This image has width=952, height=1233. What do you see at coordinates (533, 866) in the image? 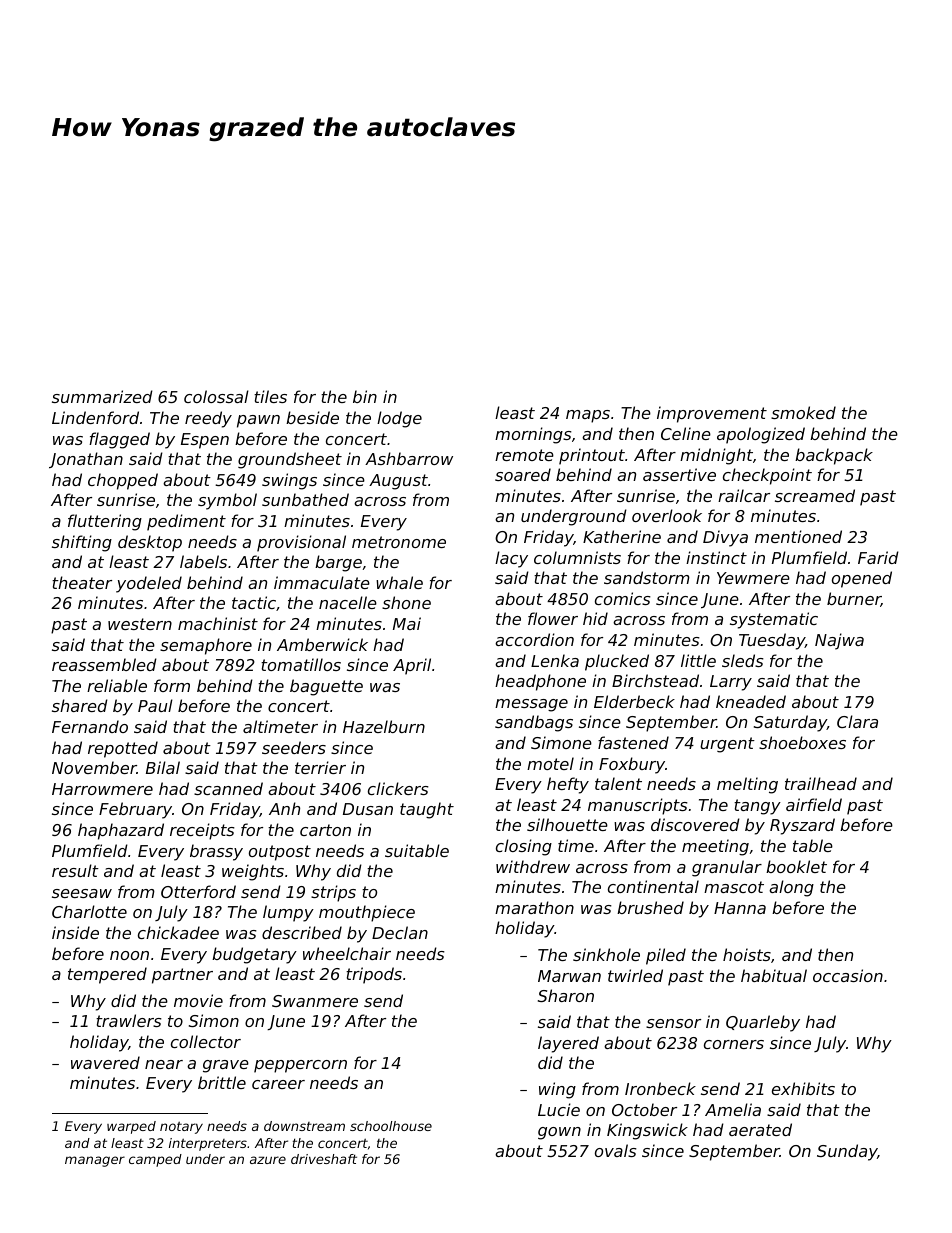
I see `withdrew` at bounding box center [533, 866].
